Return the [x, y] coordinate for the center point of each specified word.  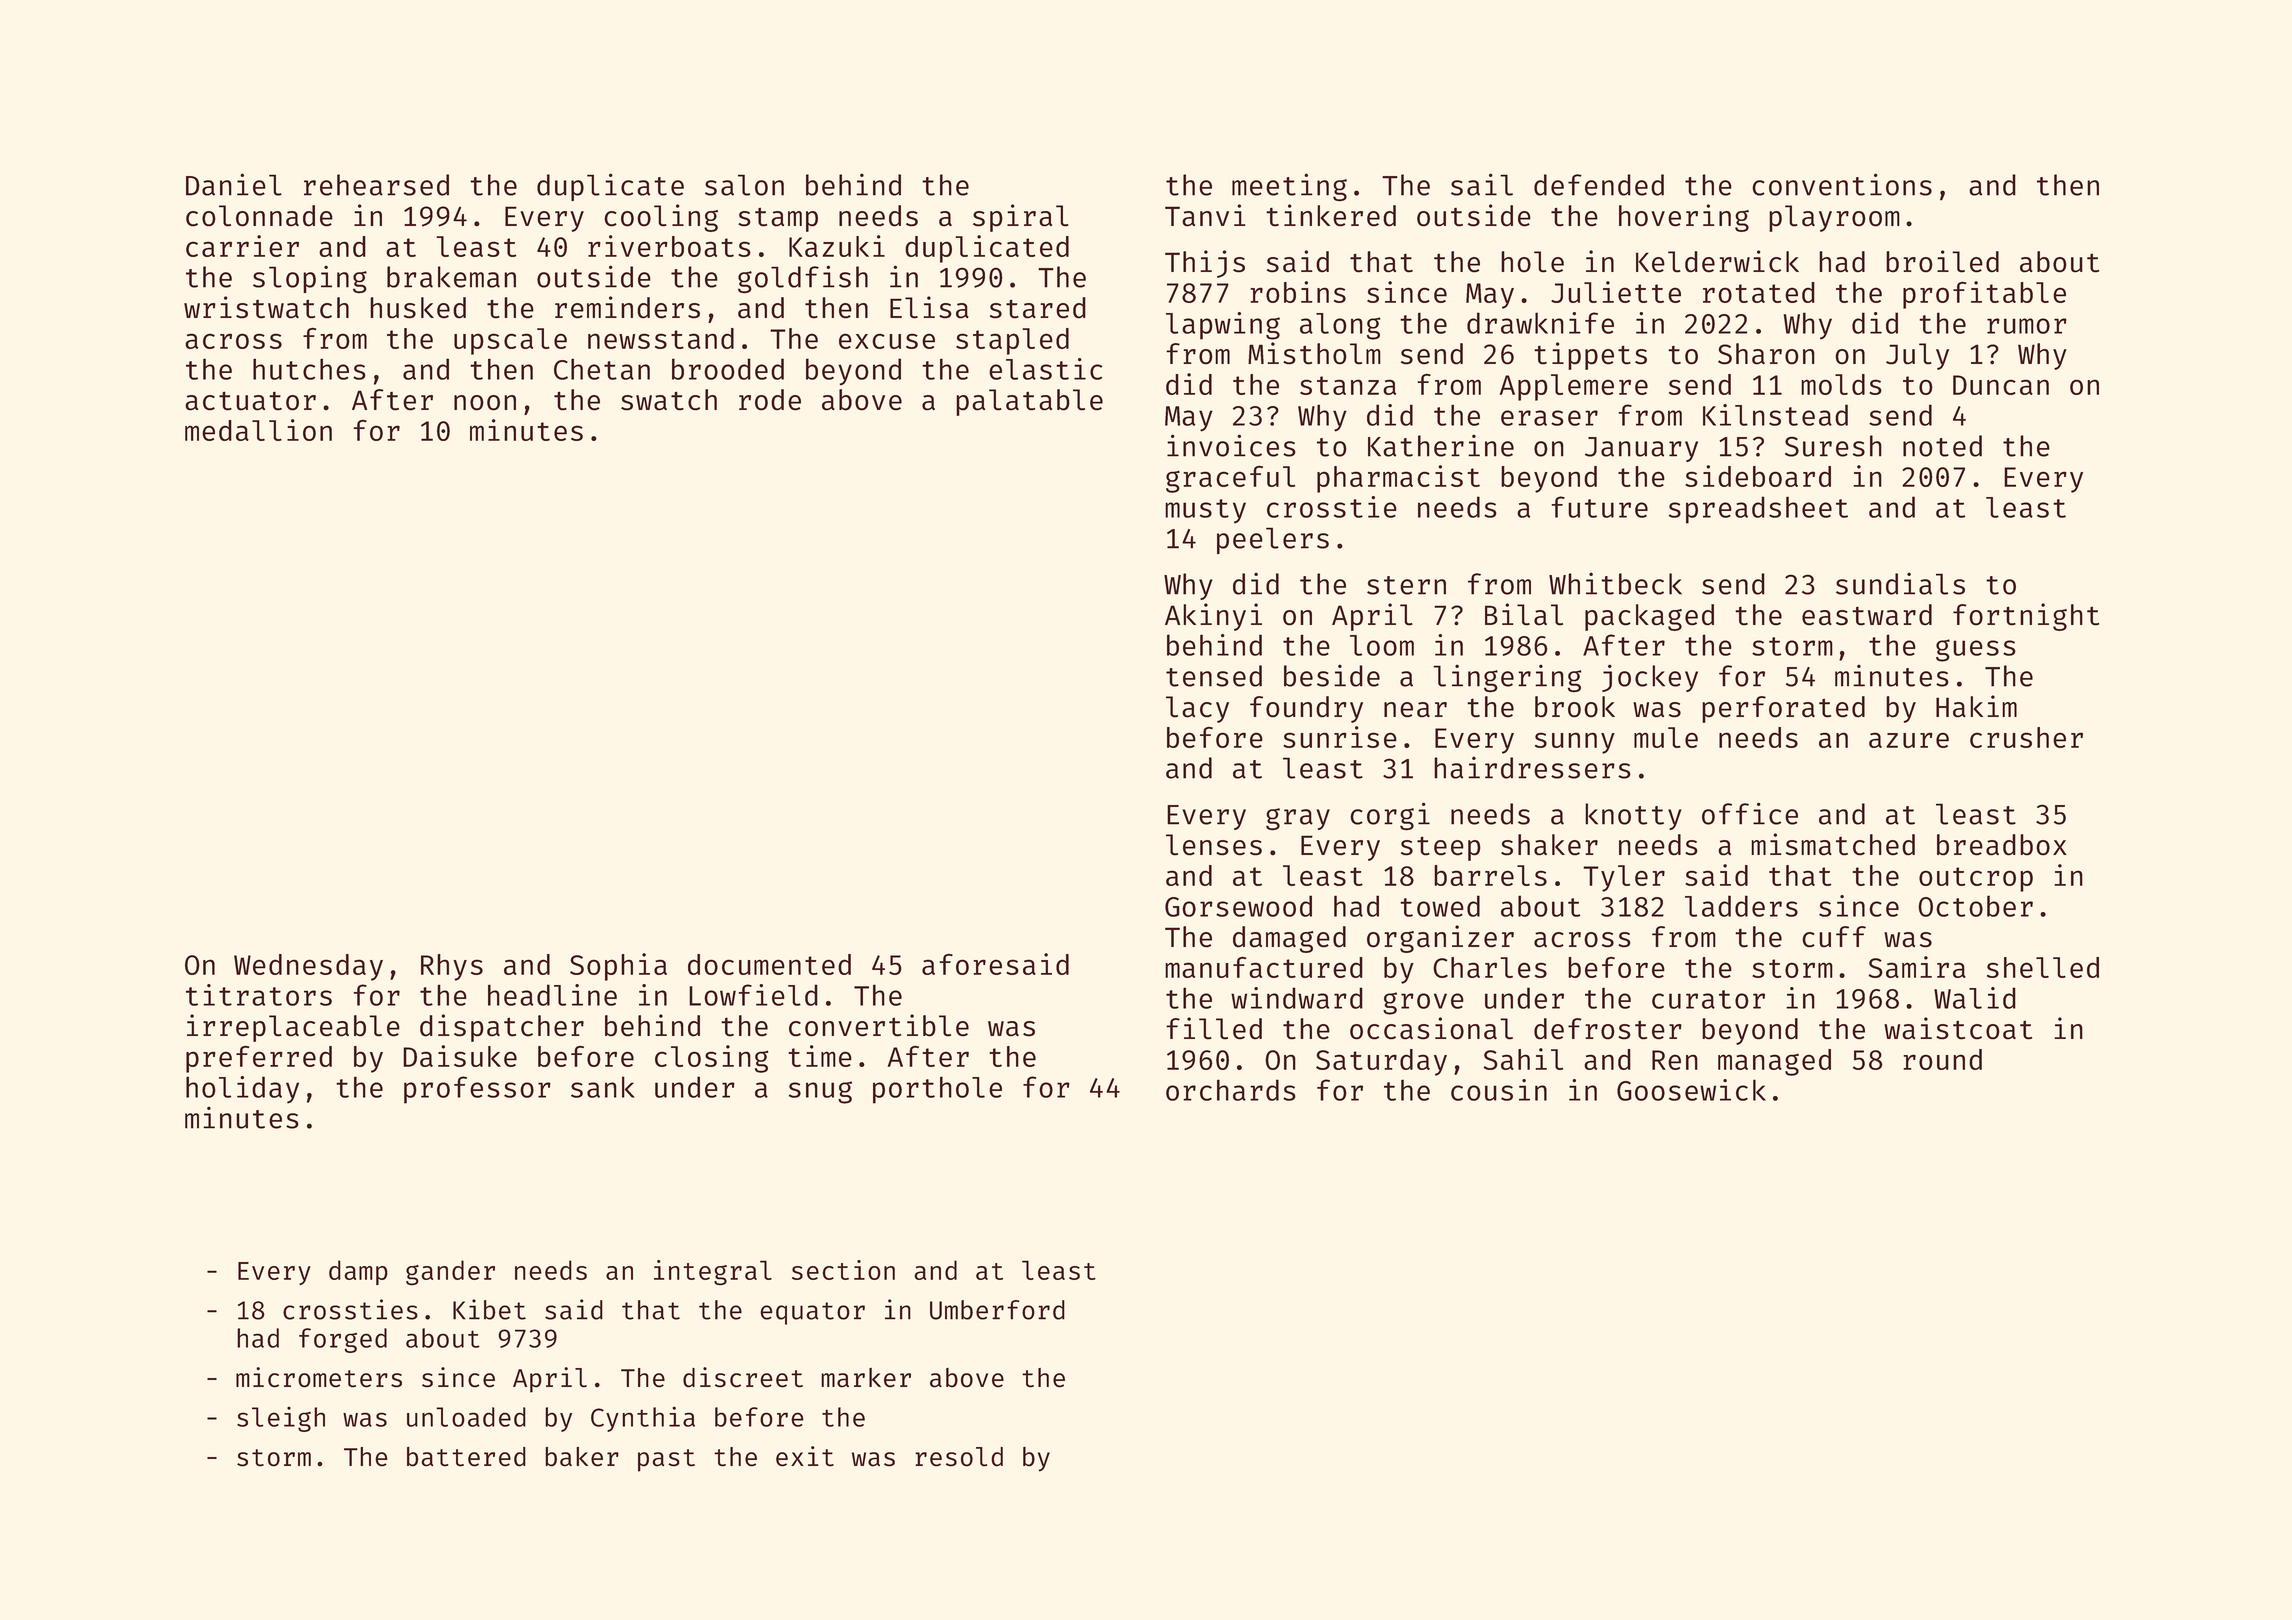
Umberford [997, 1310]
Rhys [452, 967]
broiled [1942, 261]
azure [1909, 740]
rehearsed [376, 185]
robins [1298, 292]
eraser [1549, 418]
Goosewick [1691, 1090]
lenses [1214, 845]
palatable [1029, 402]
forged [343, 1340]
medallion [258, 430]
